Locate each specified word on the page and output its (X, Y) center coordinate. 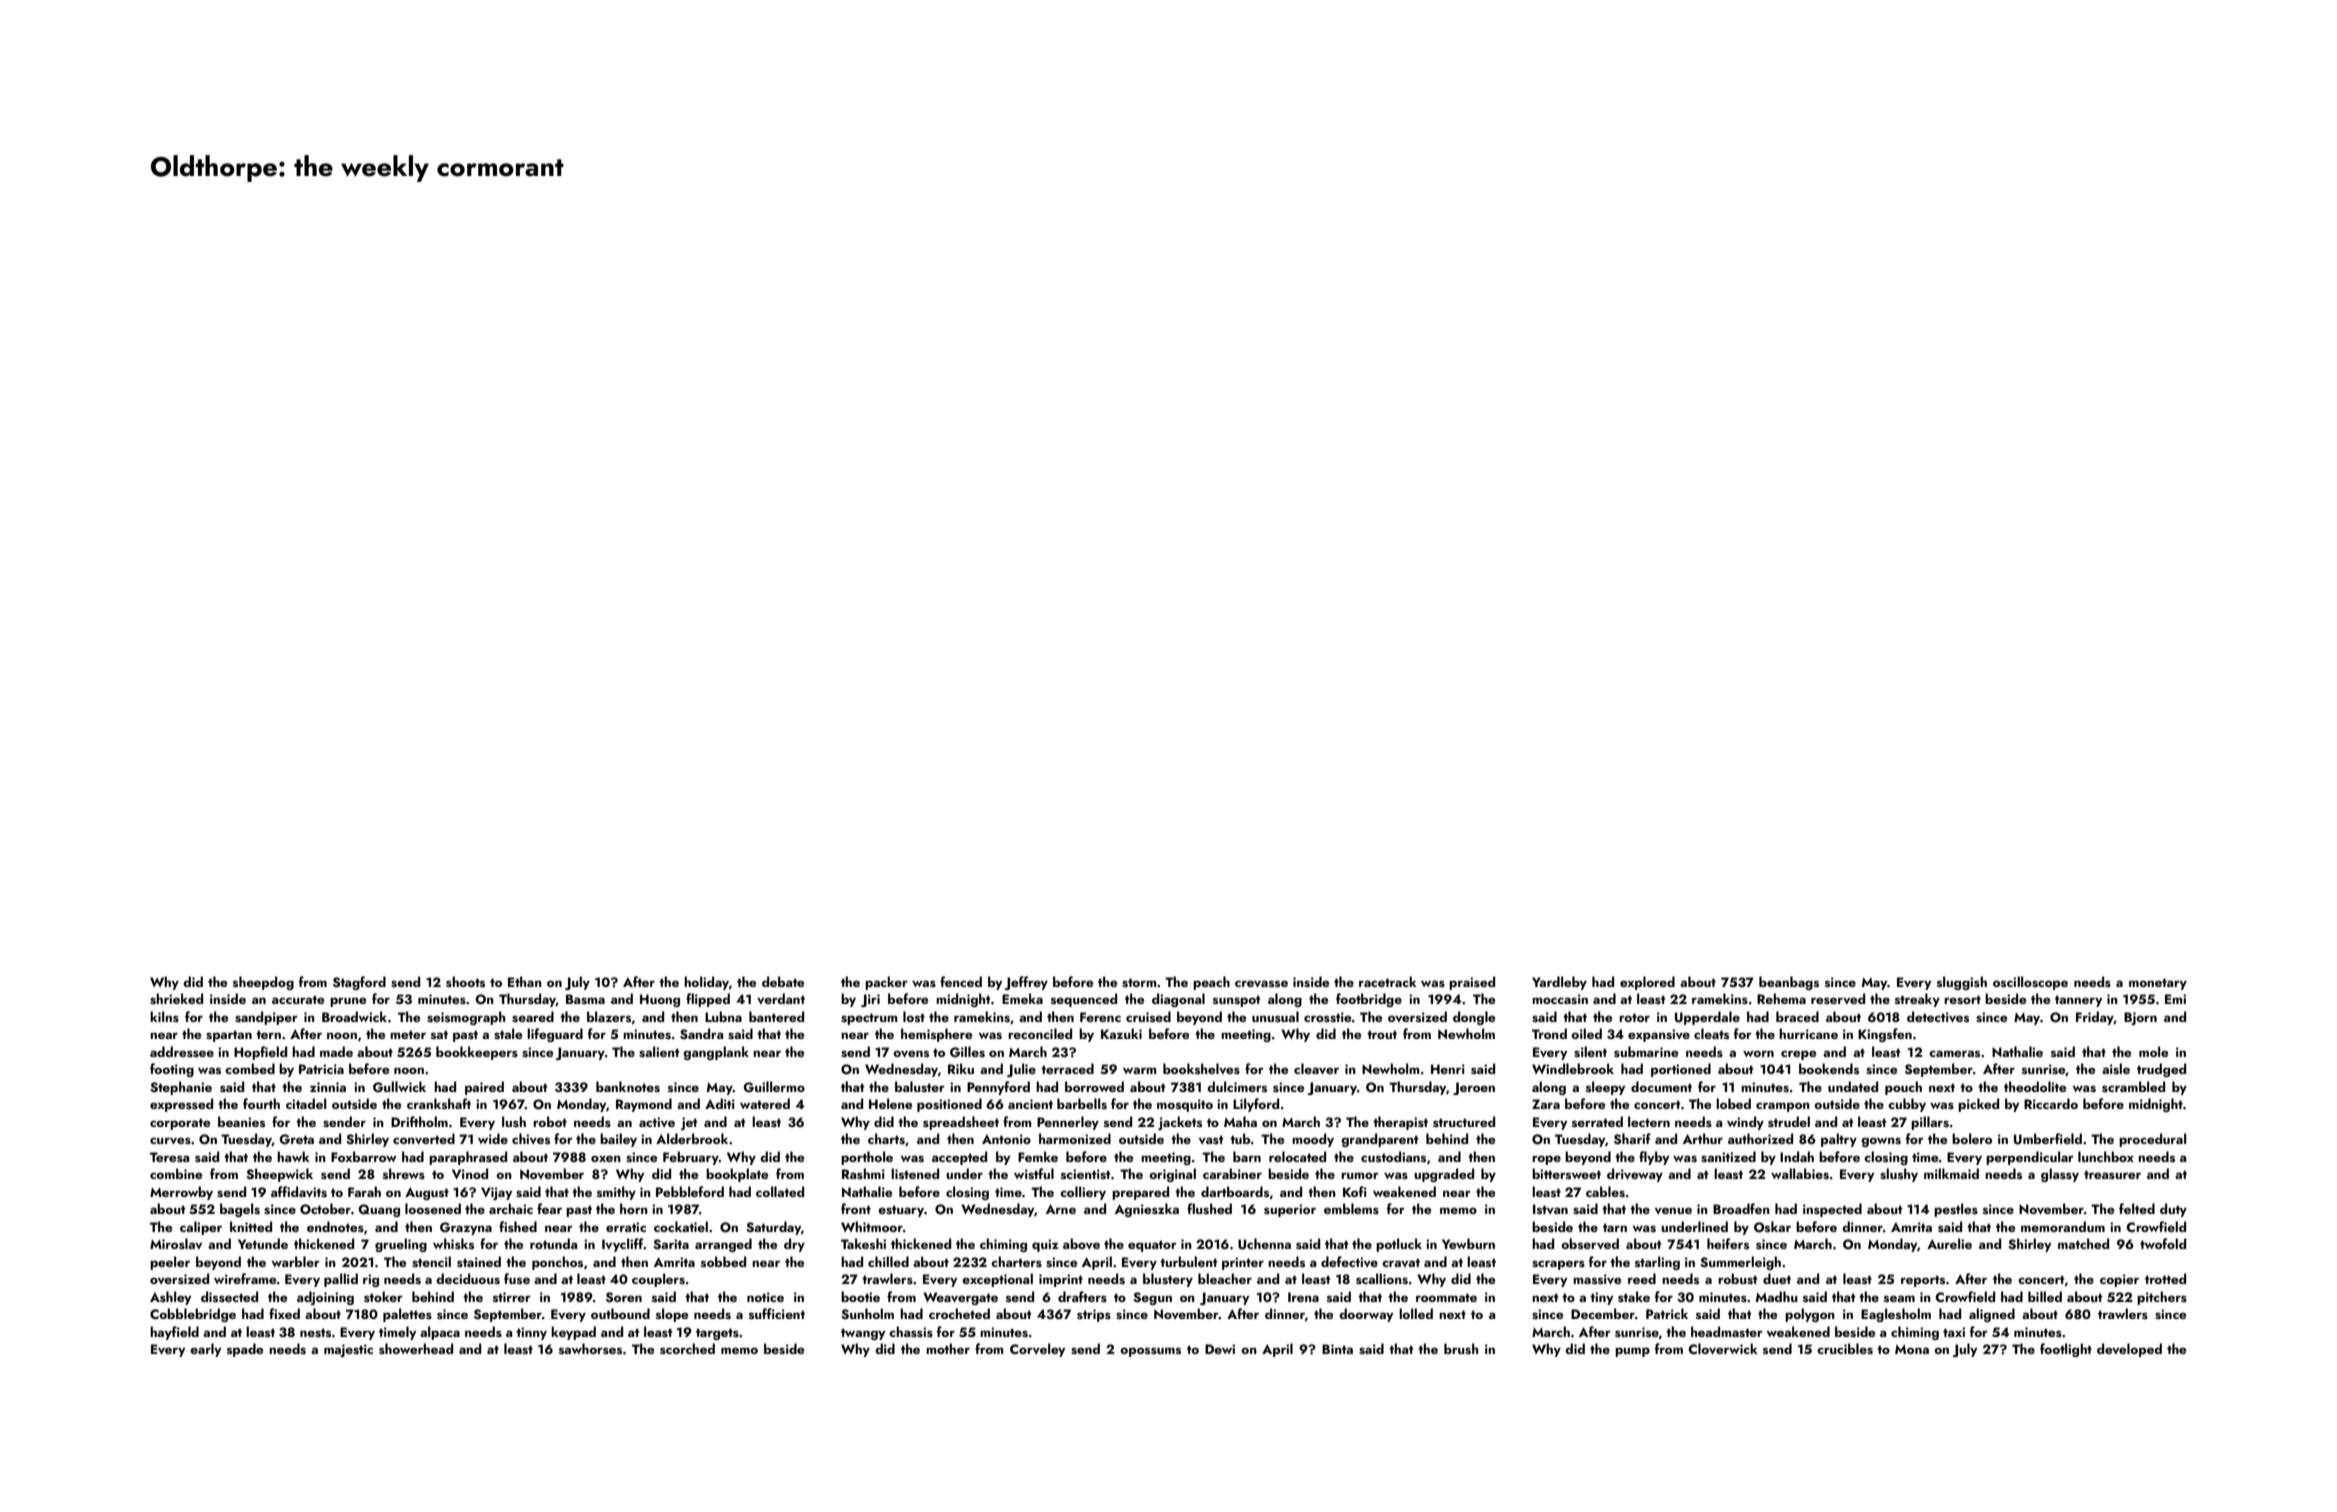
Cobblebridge (193, 1315)
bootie (860, 1296)
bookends (1829, 1068)
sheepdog (263, 983)
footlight (2066, 1350)
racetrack (1388, 981)
